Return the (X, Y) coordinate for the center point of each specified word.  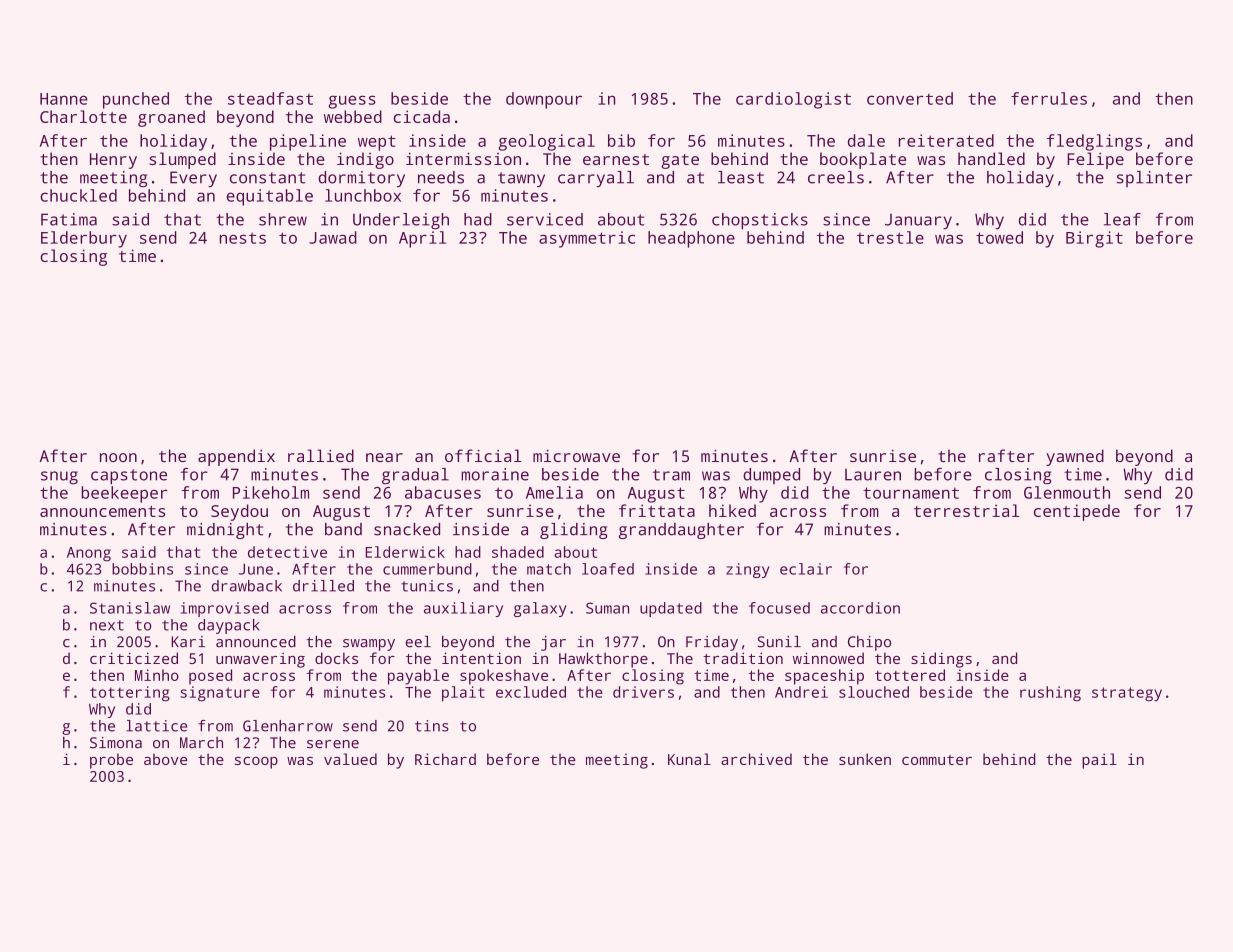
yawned (1075, 457)
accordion (860, 608)
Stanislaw (130, 608)
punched (136, 100)
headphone (691, 239)
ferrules (1049, 98)
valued (350, 759)
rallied (321, 455)
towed (999, 237)
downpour (544, 100)
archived (756, 759)
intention (481, 658)
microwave (576, 455)
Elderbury (84, 239)
